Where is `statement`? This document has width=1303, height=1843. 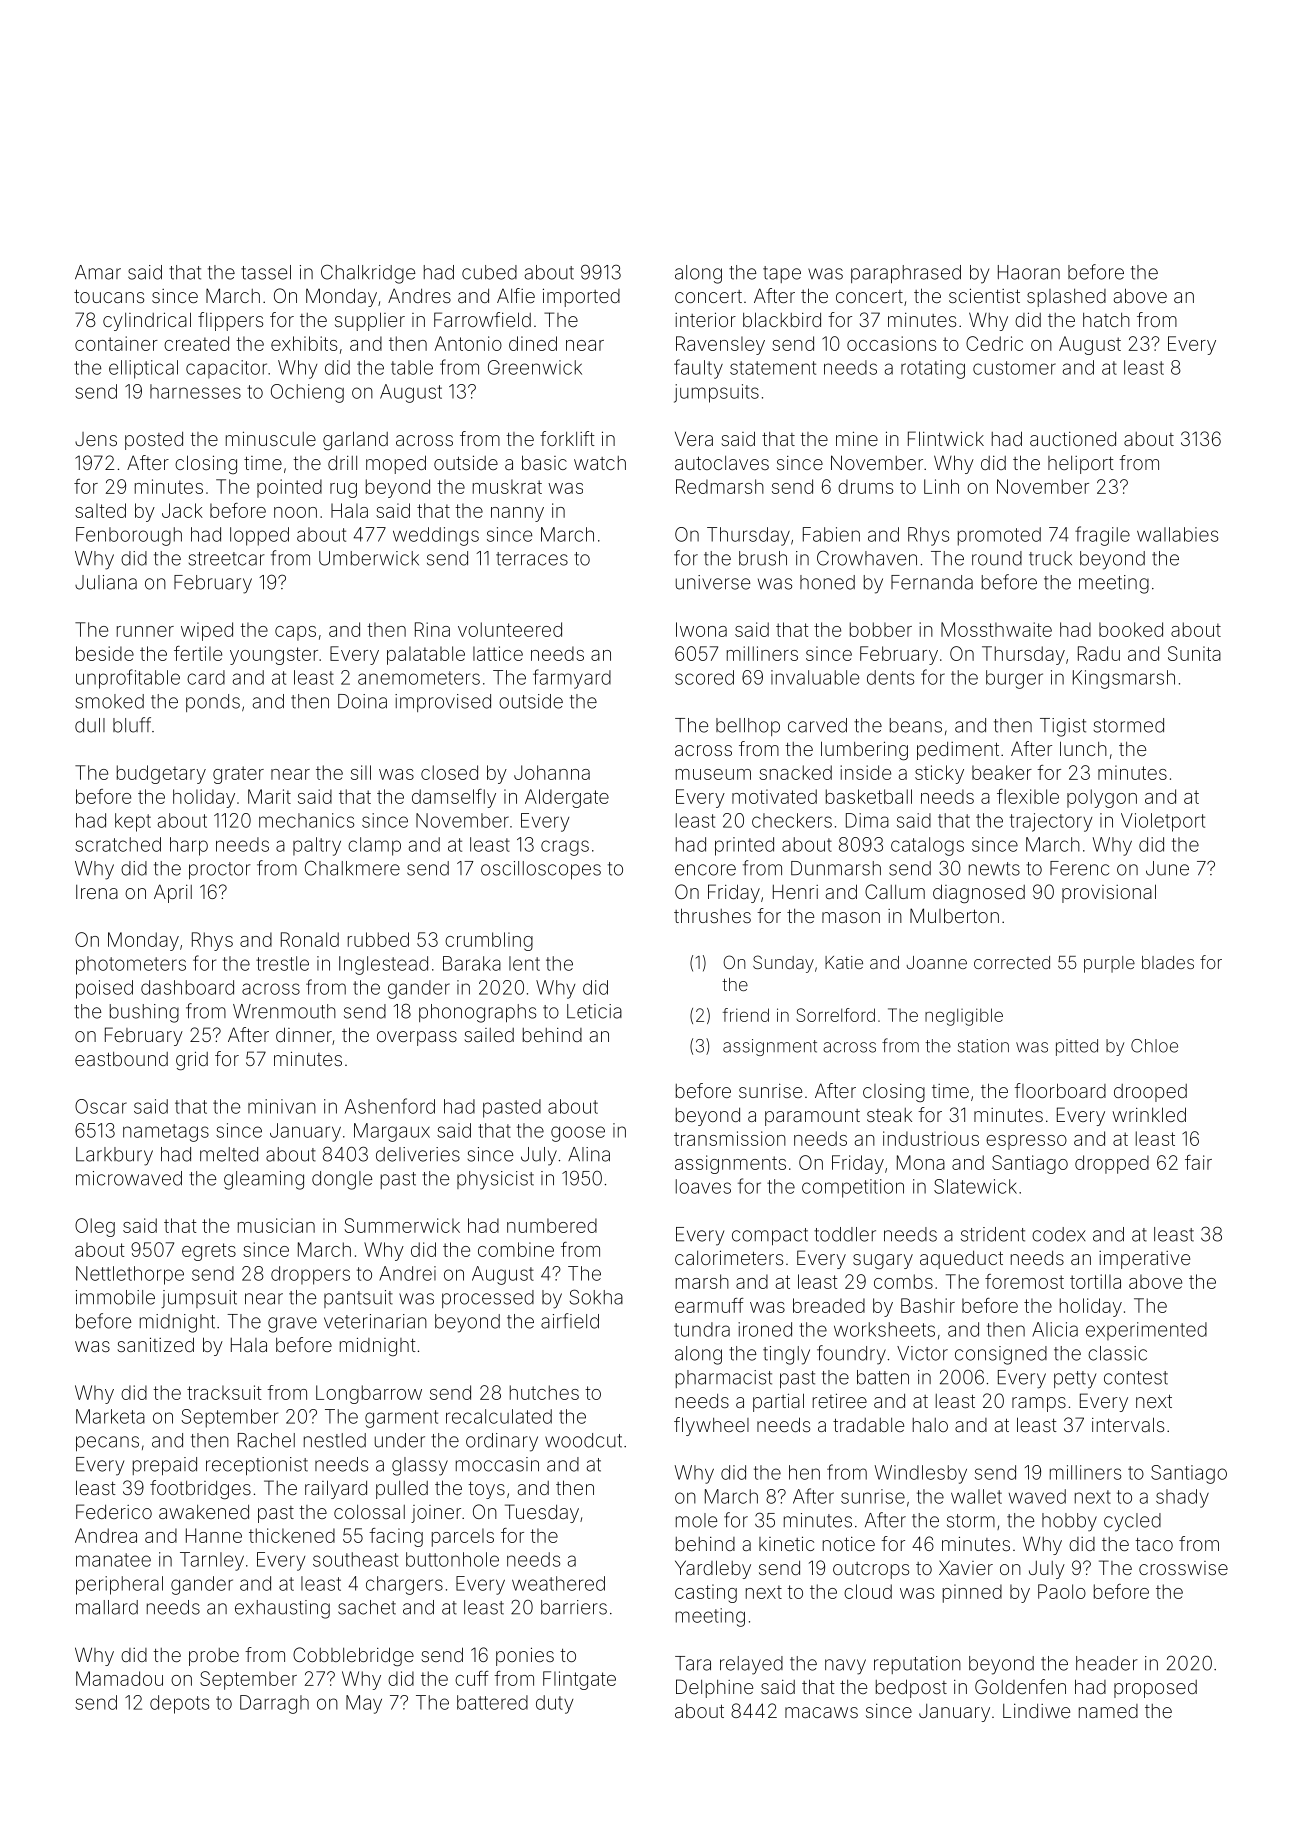
statement is located at coordinates (773, 368).
